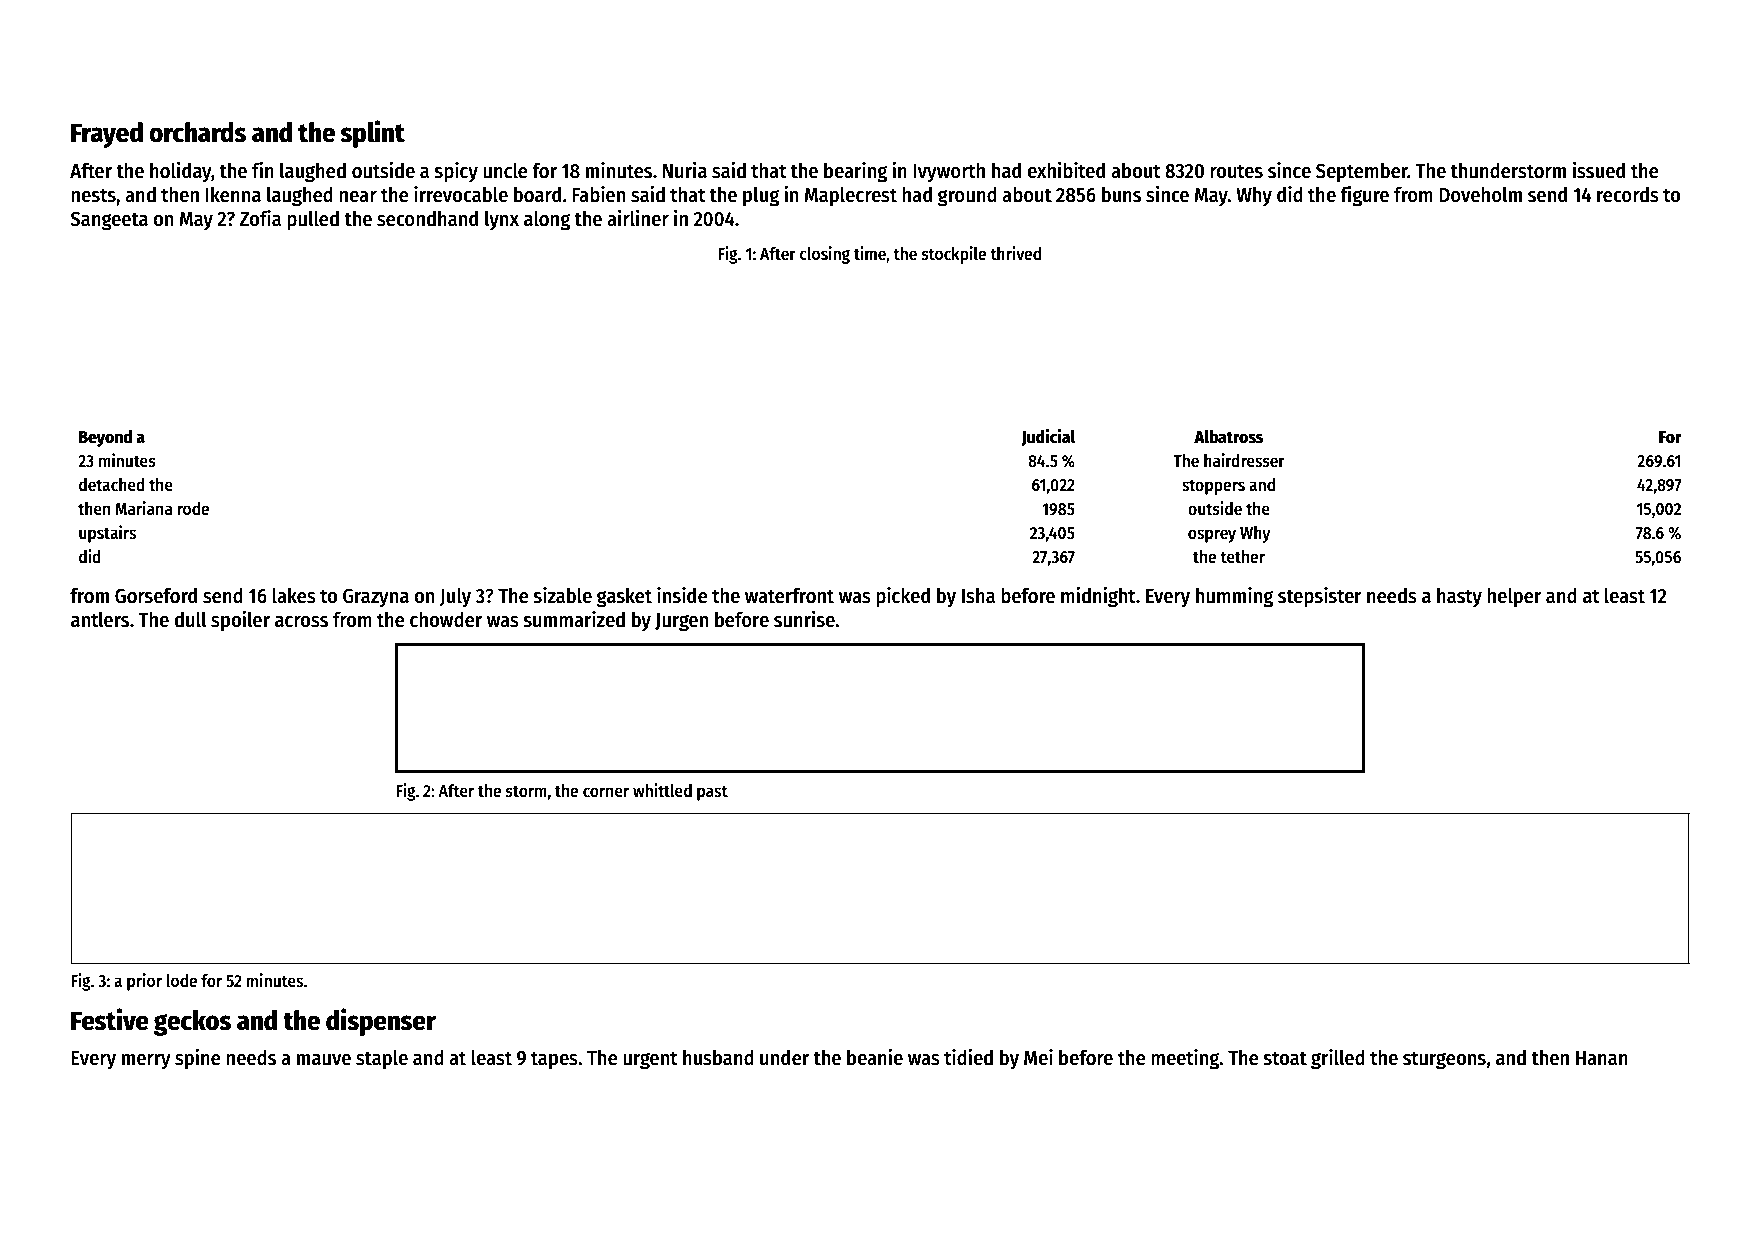 Image resolution: width=1760 pixels, height=1244 pixels. Describe the element at coordinates (1015, 253) in the page. I see `thrived` at that location.
